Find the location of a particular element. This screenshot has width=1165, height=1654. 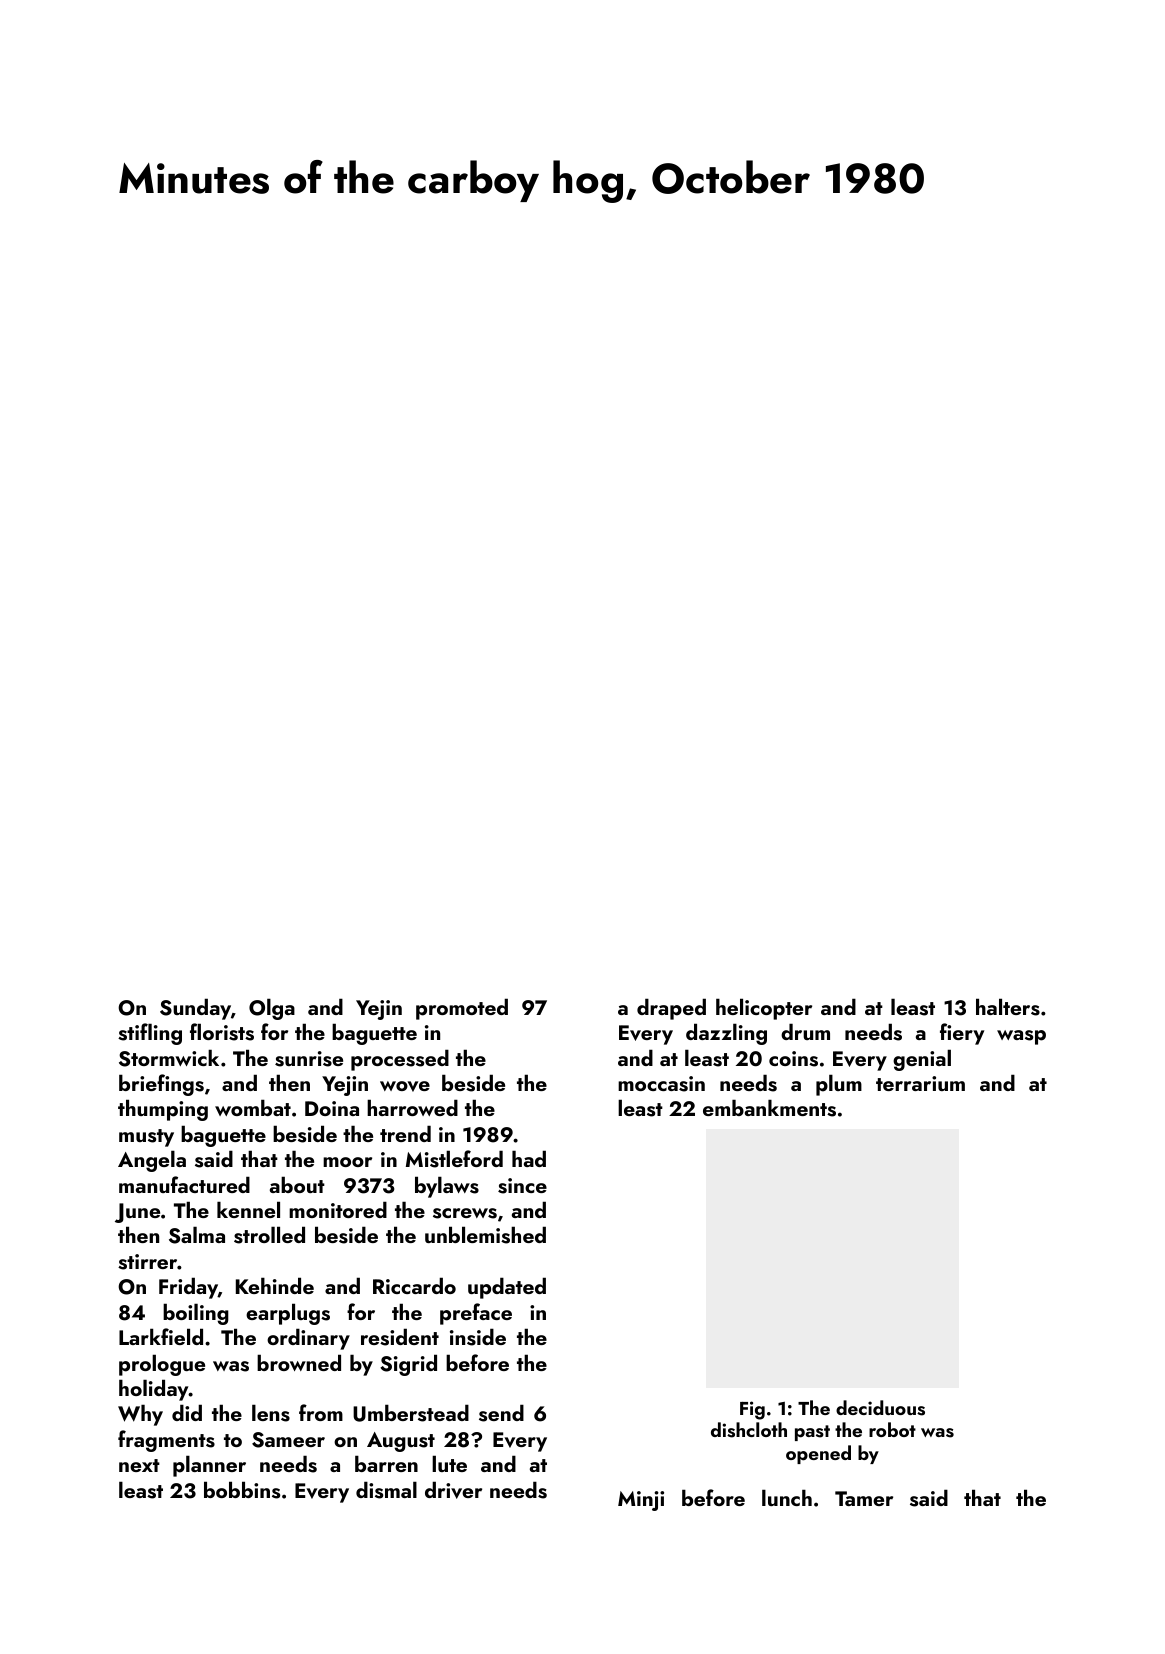

draped is located at coordinates (671, 1009).
